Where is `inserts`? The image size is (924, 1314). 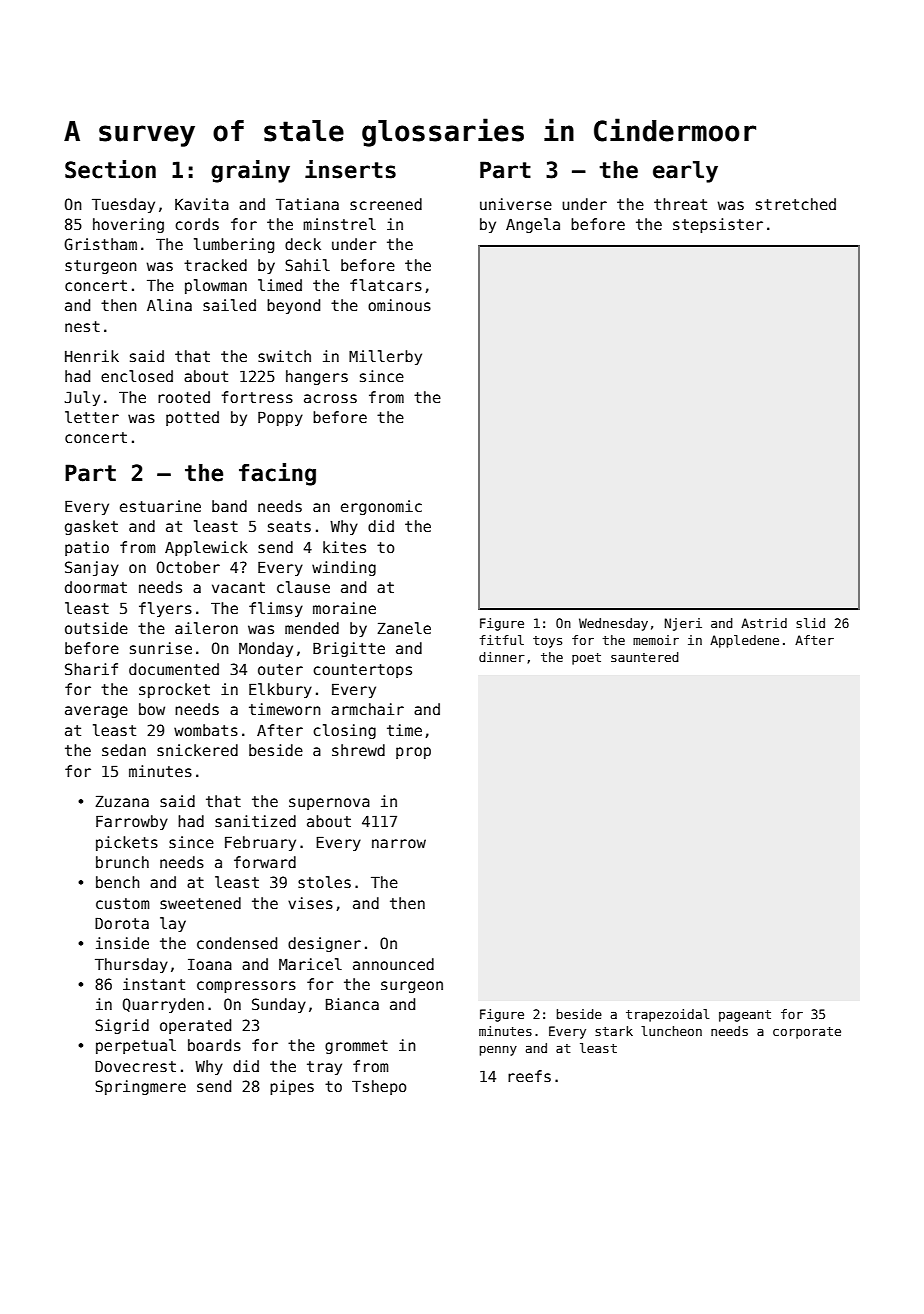 inserts is located at coordinates (350, 169).
